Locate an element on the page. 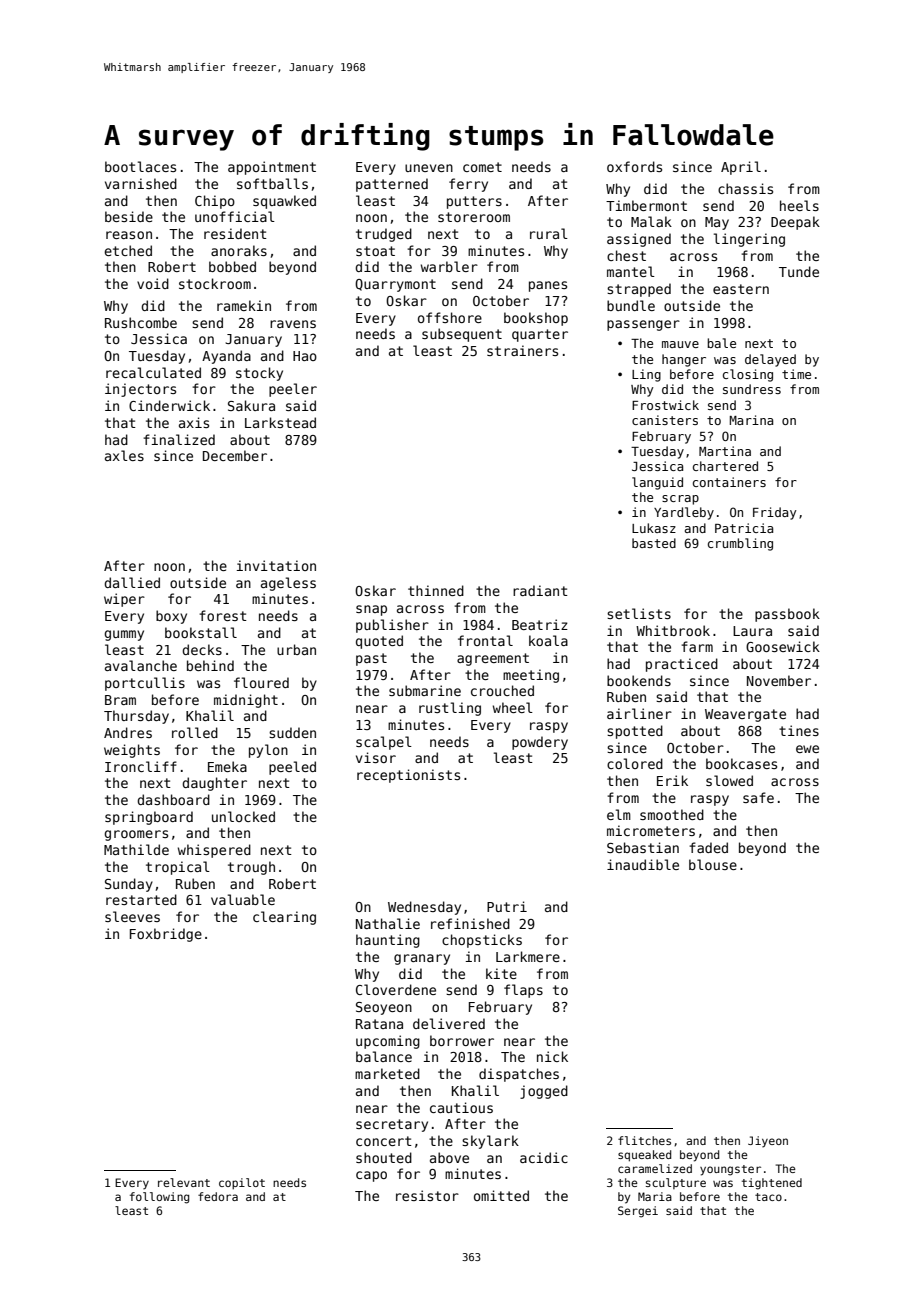  appointment is located at coordinates (272, 168).
